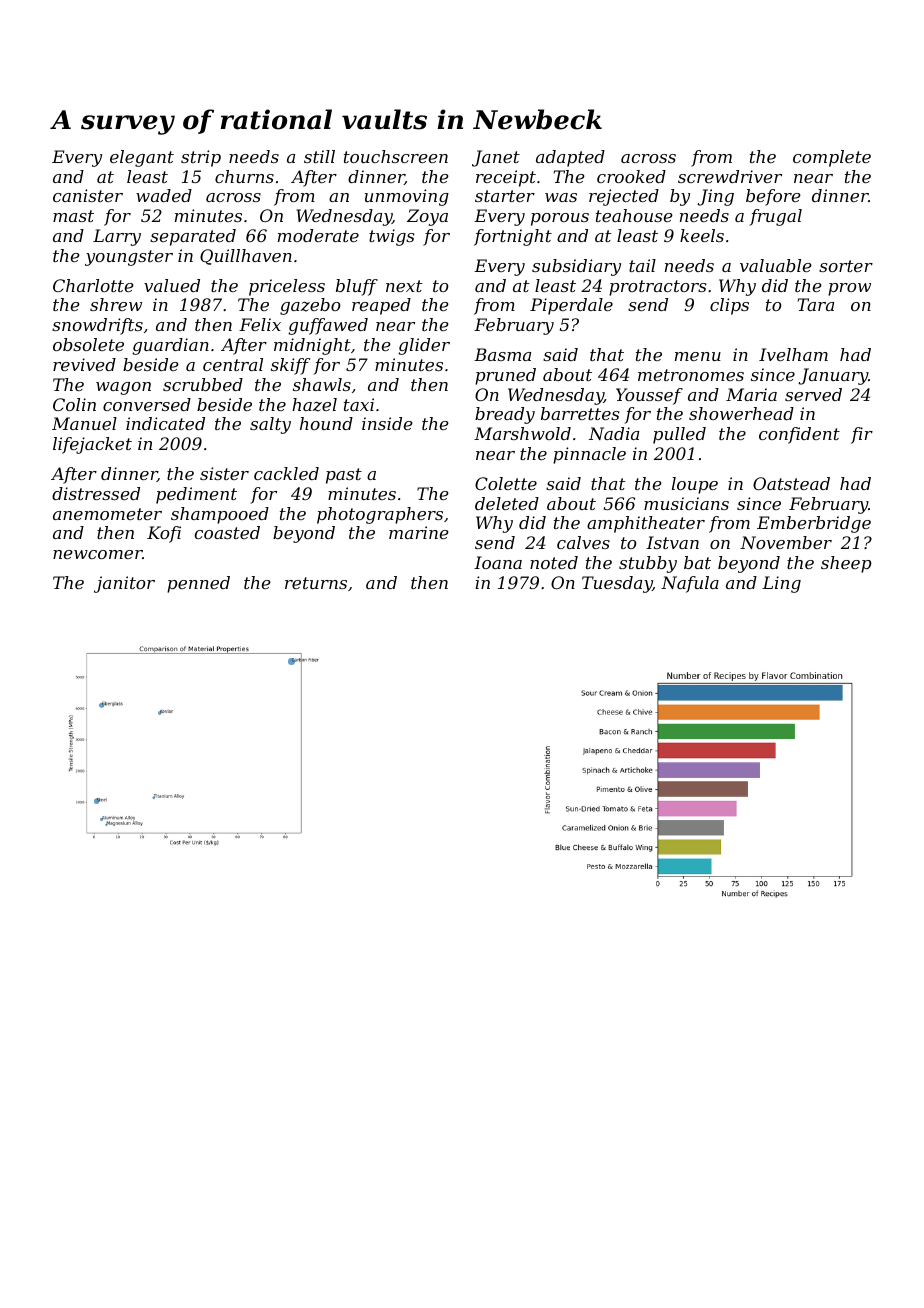  Describe the element at coordinates (832, 158) in the screenshot. I see `complete` at that location.
